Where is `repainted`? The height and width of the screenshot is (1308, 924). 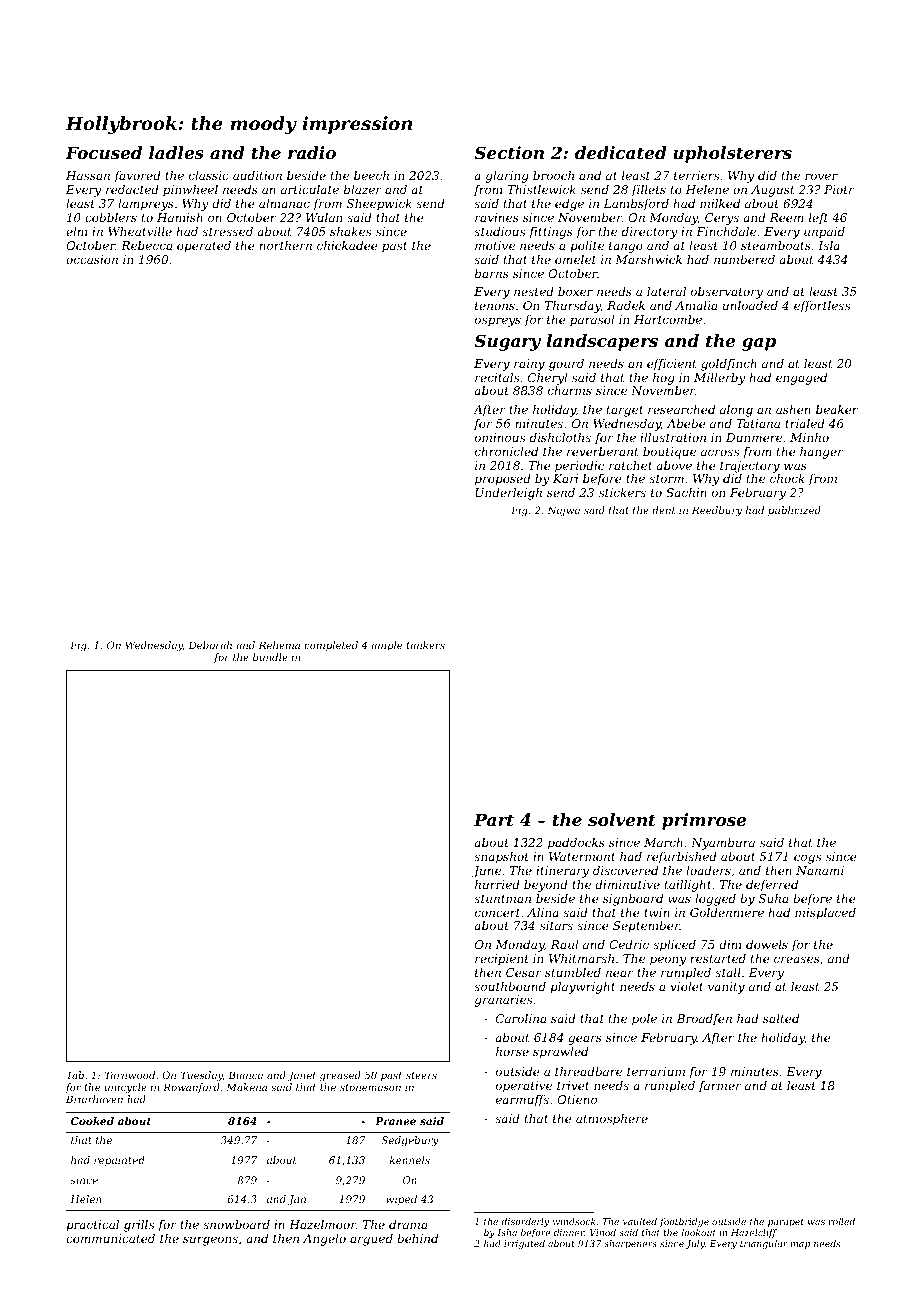 repainted is located at coordinates (119, 1161).
